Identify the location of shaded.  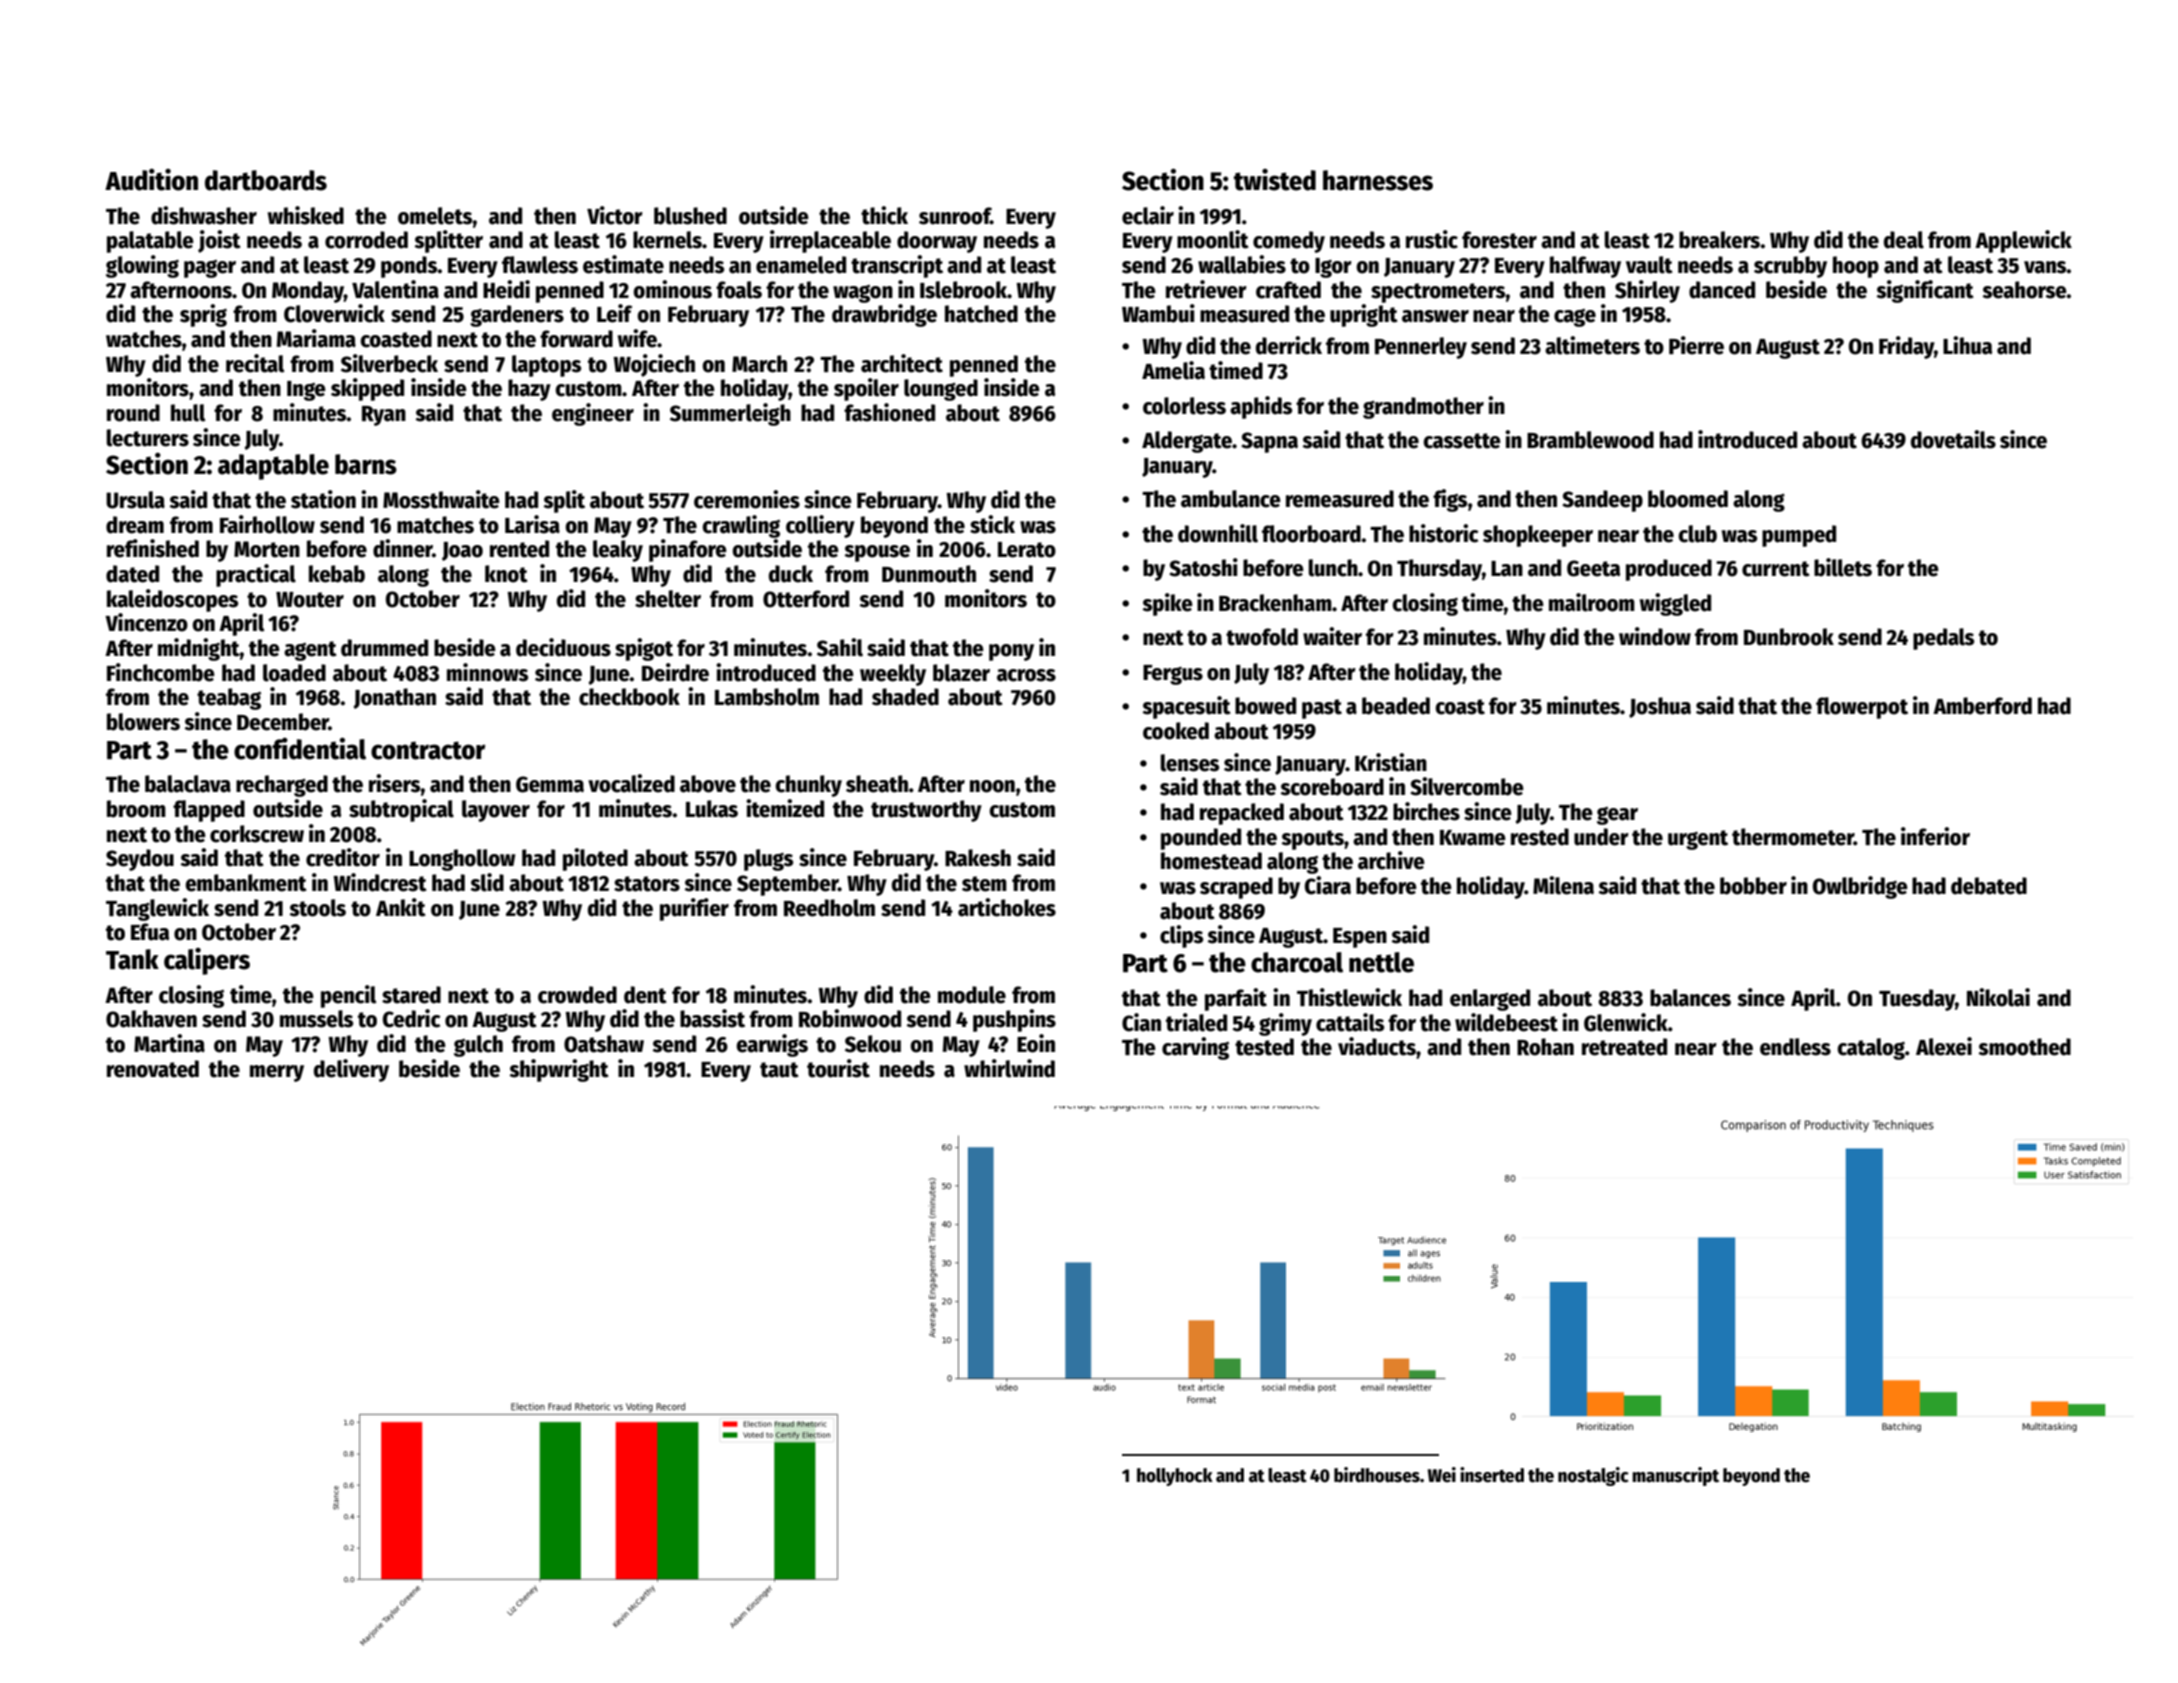
(905, 697).
